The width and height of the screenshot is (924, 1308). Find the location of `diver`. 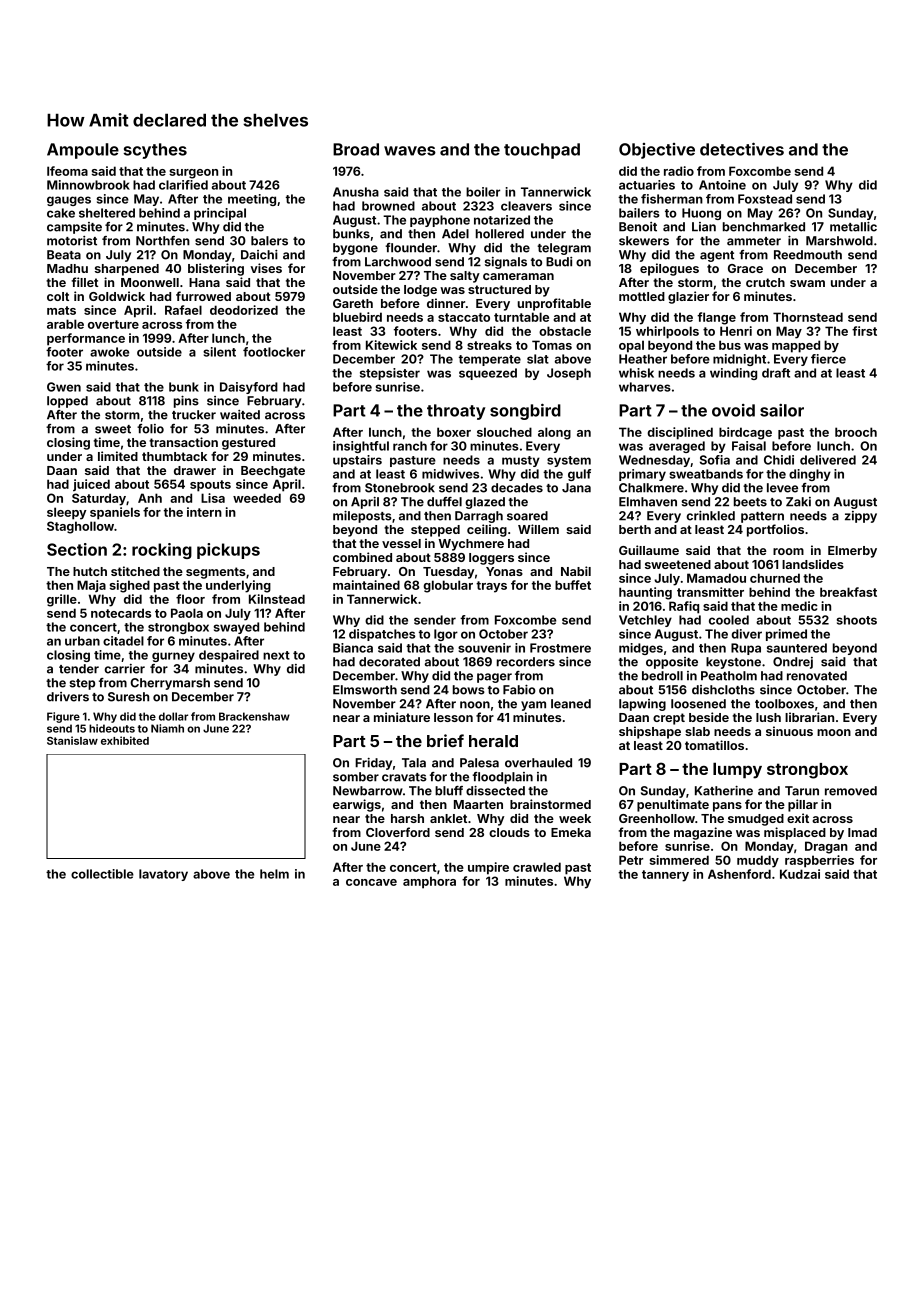

diver is located at coordinates (747, 634).
